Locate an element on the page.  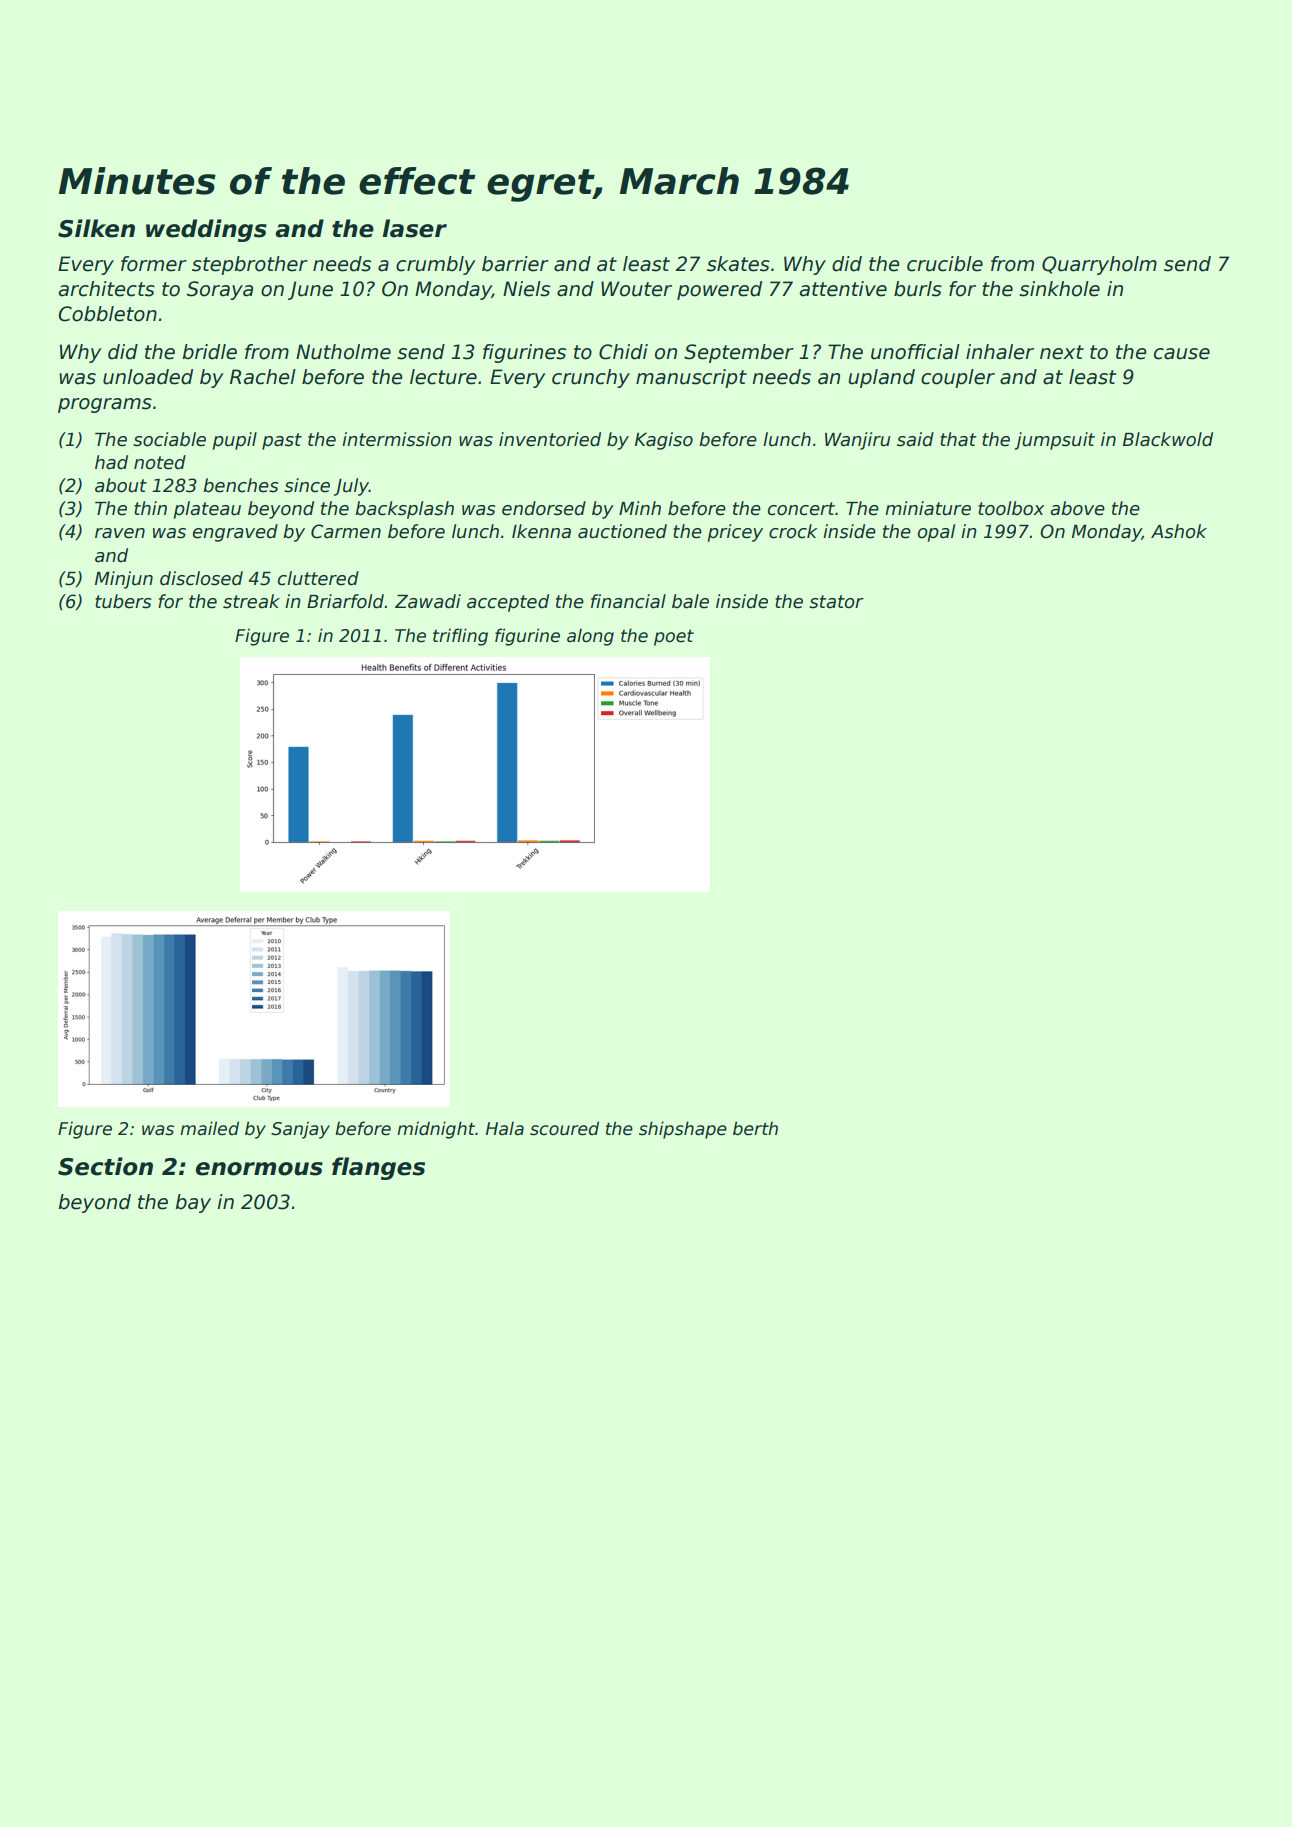
mailed is located at coordinates (209, 1128).
